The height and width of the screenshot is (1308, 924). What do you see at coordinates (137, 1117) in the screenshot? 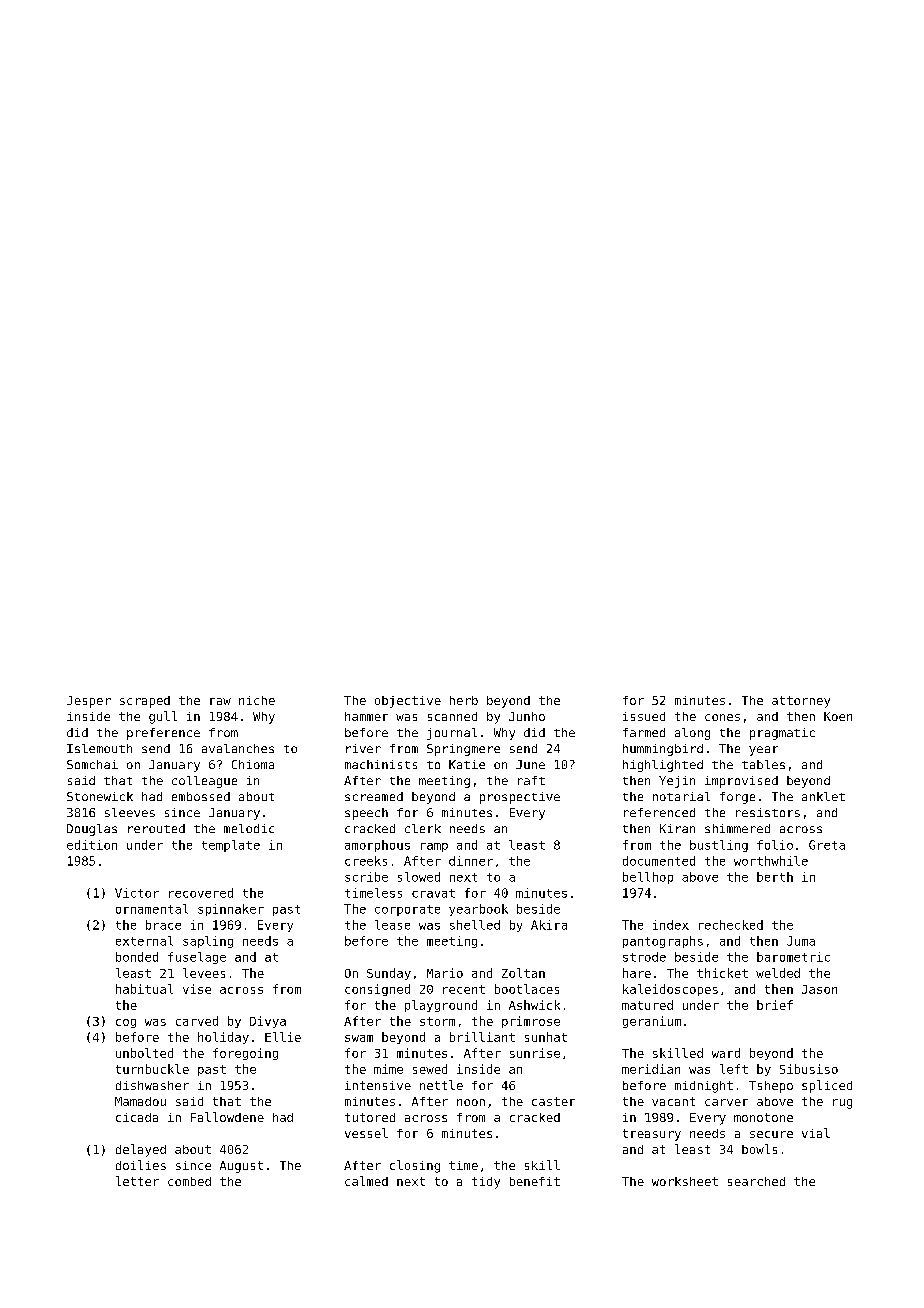
I see `cicada` at bounding box center [137, 1117].
